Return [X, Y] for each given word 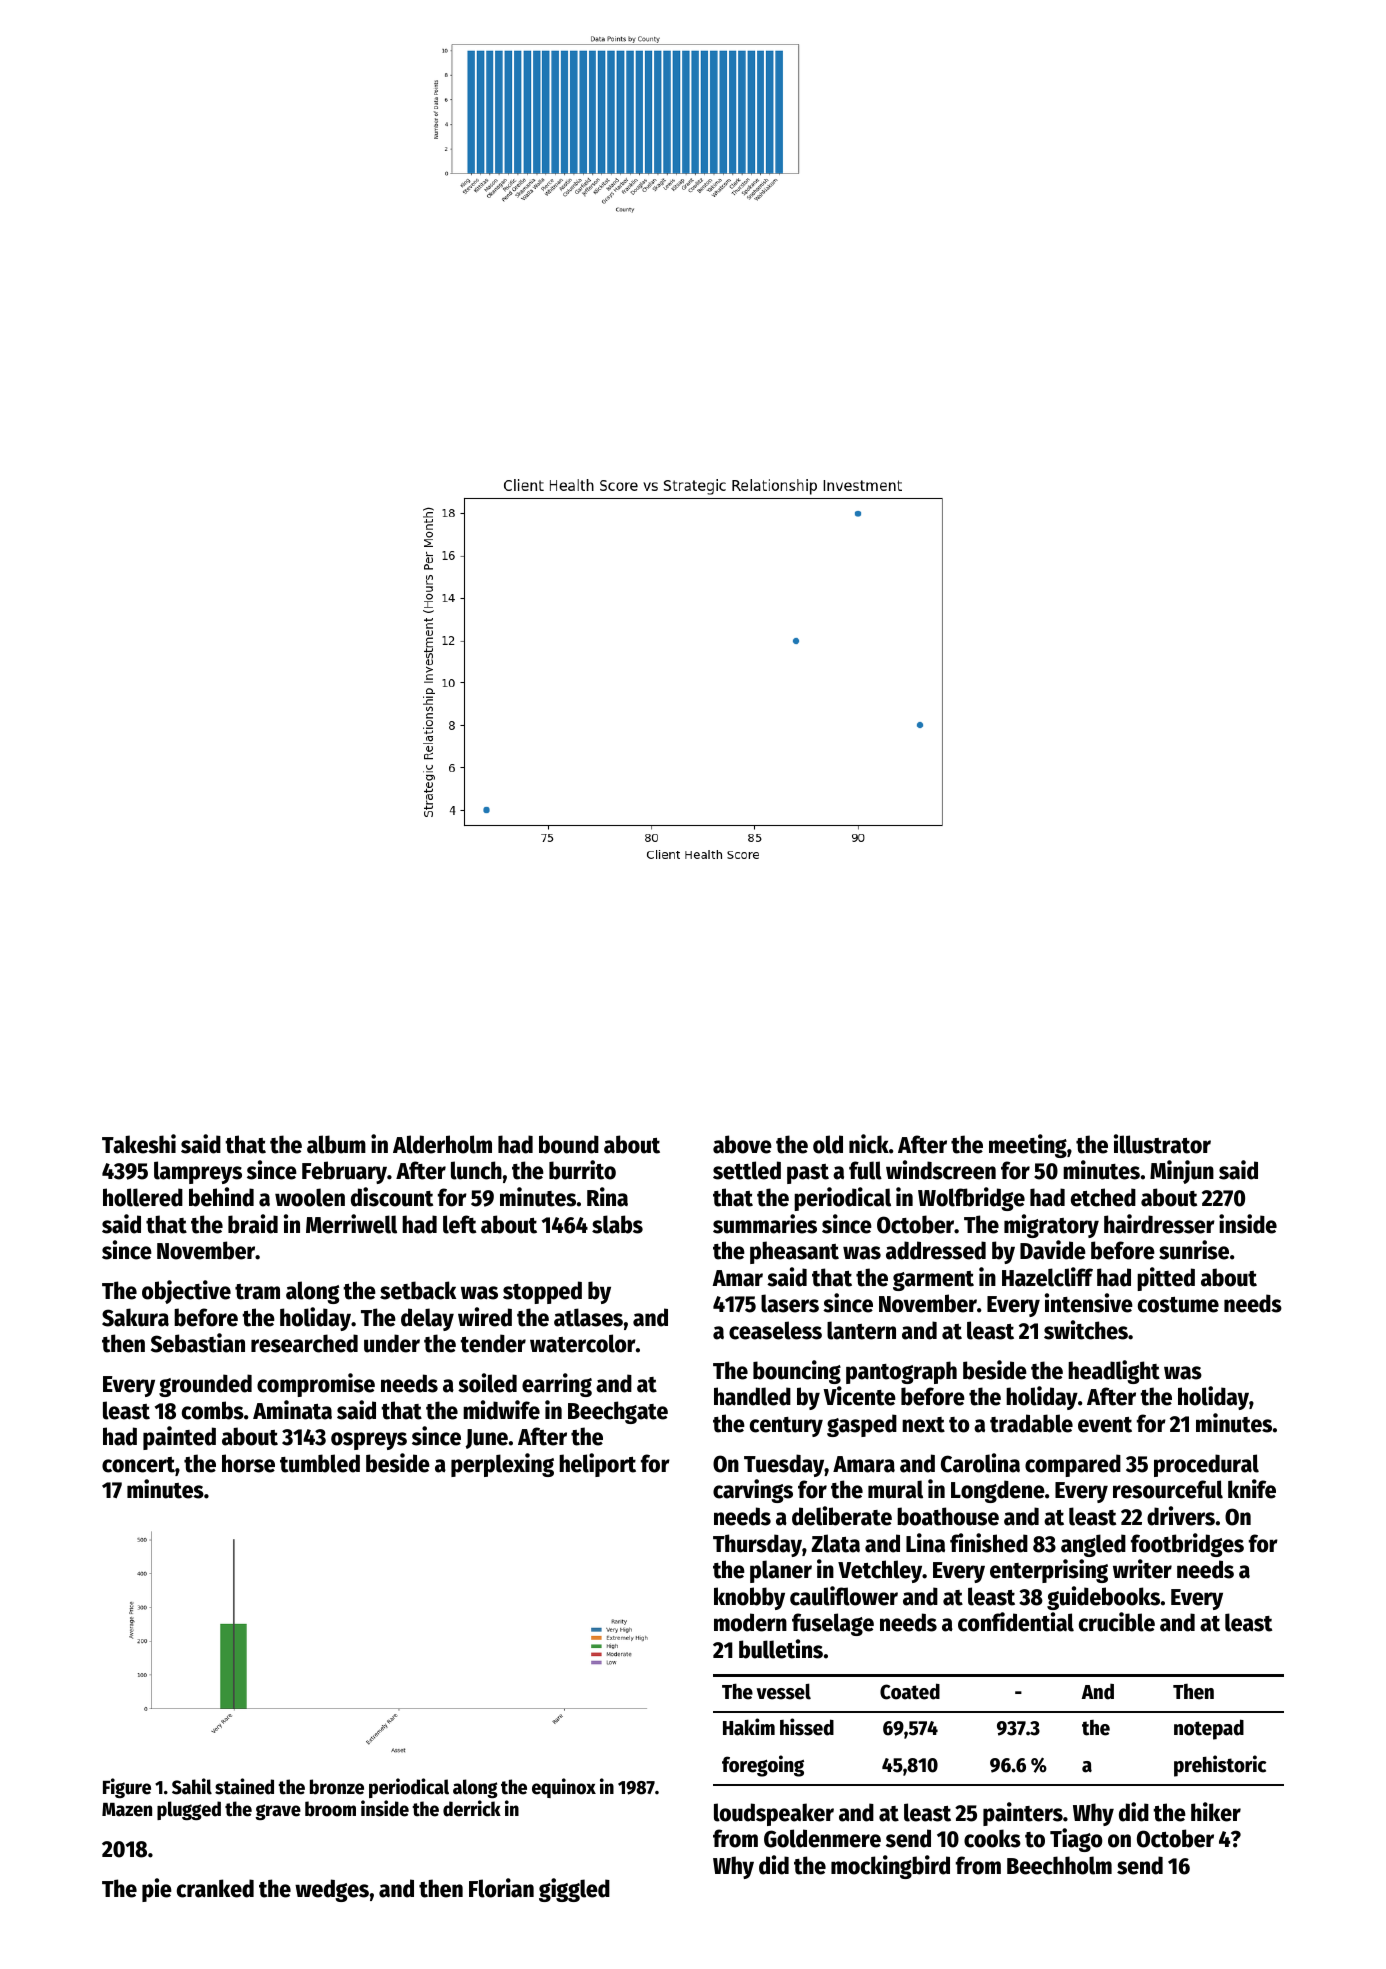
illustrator [1162, 1144]
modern [750, 1622]
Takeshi [139, 1144]
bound [569, 1144]
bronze [337, 1787]
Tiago [1076, 1840]
